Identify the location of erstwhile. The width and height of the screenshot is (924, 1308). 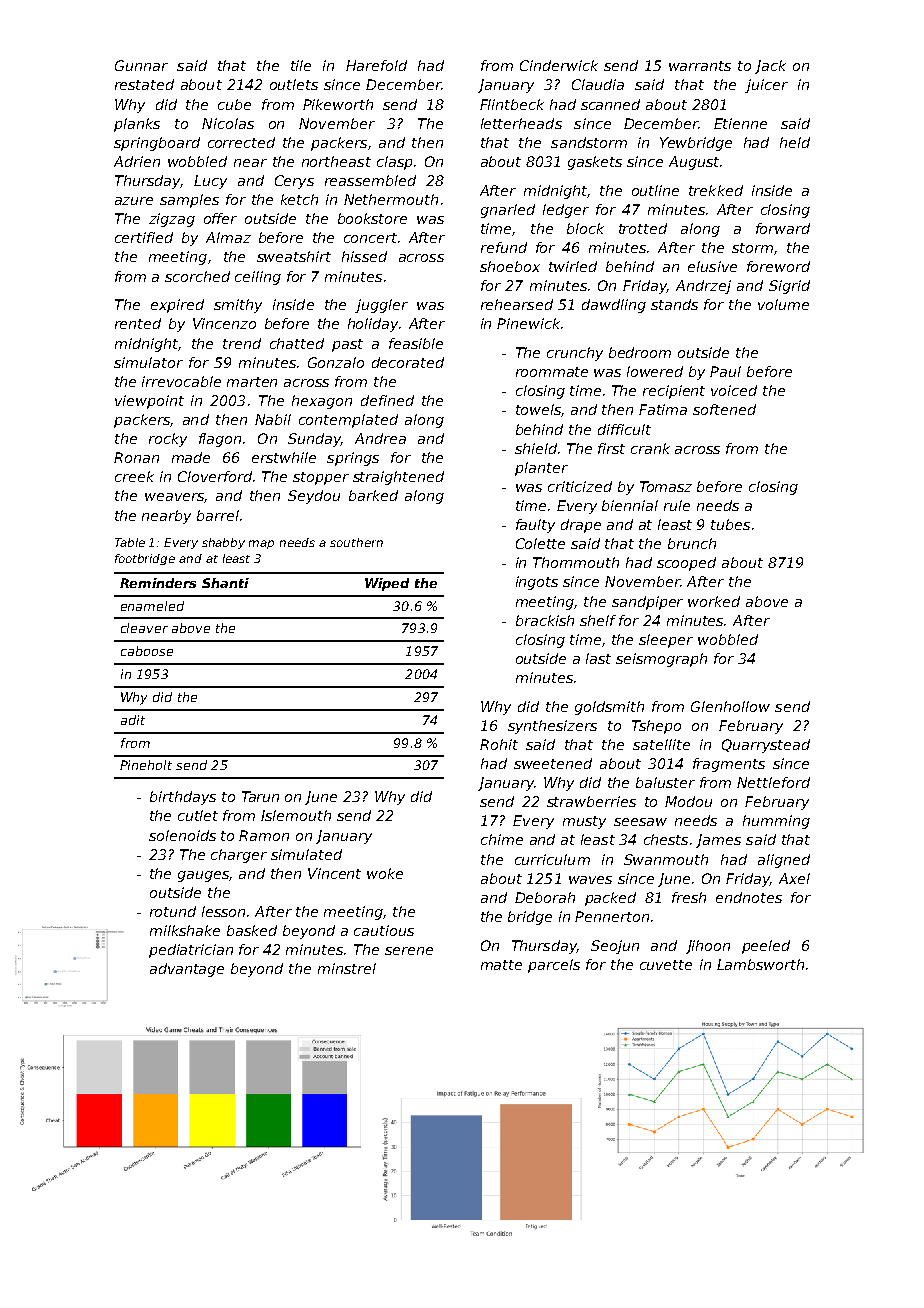
(284, 457).
